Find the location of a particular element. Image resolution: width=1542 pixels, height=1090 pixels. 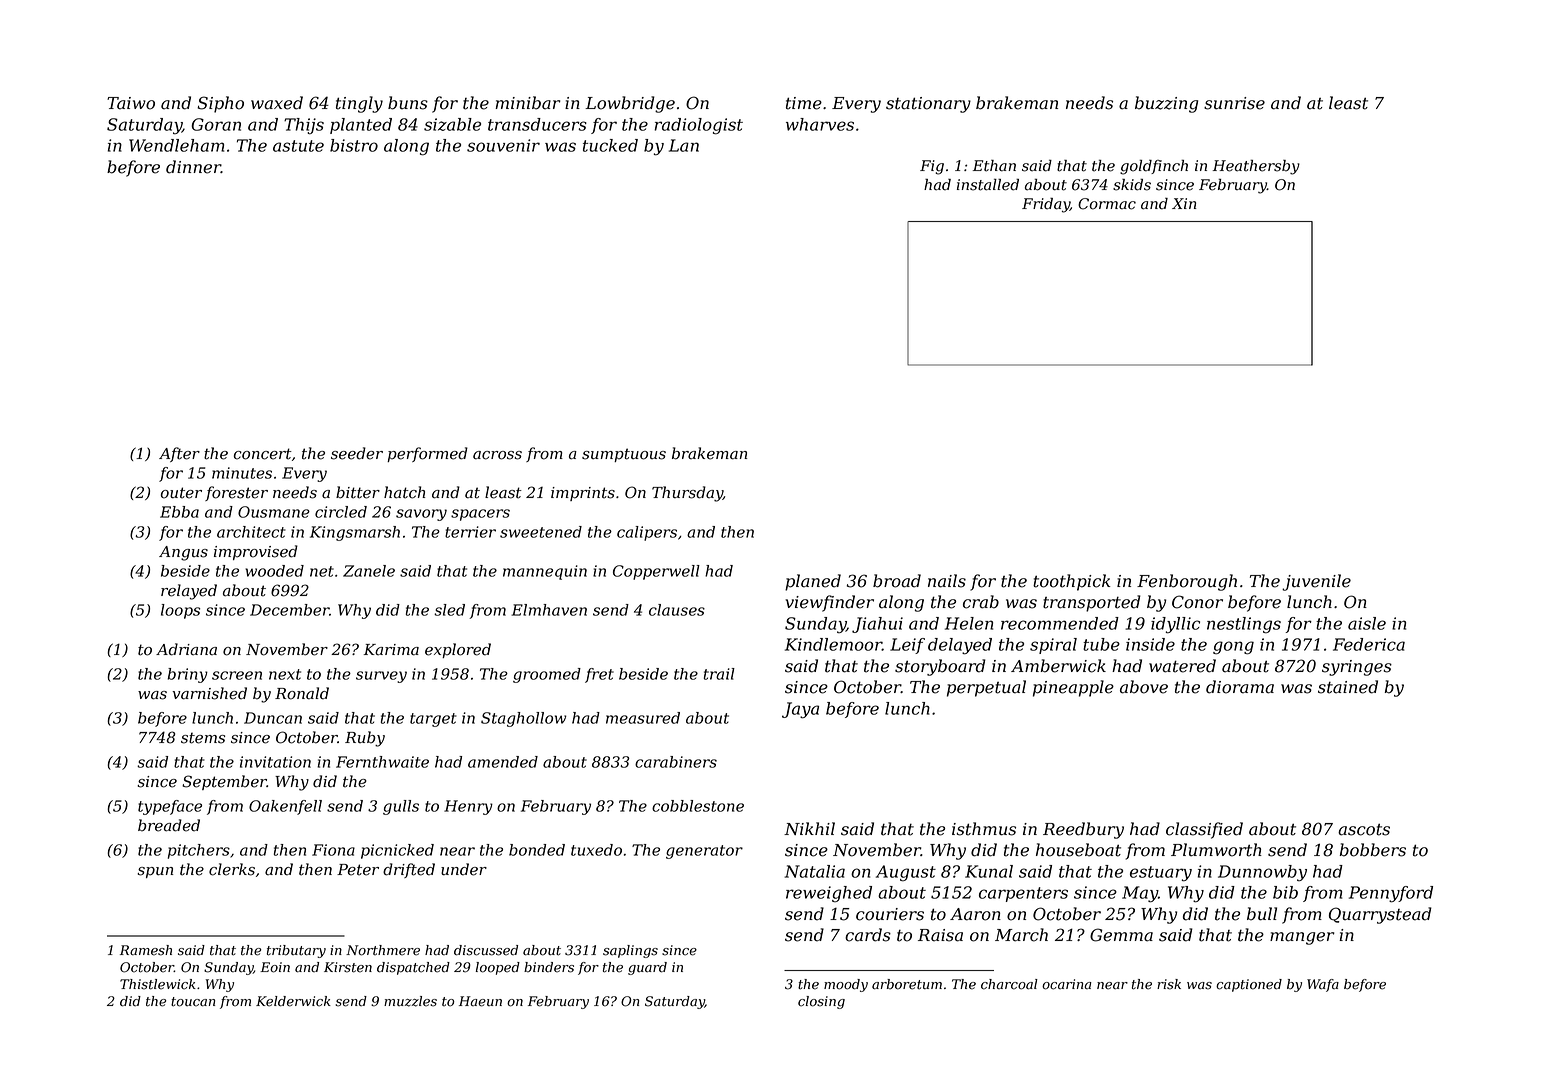

Fig is located at coordinates (932, 167).
